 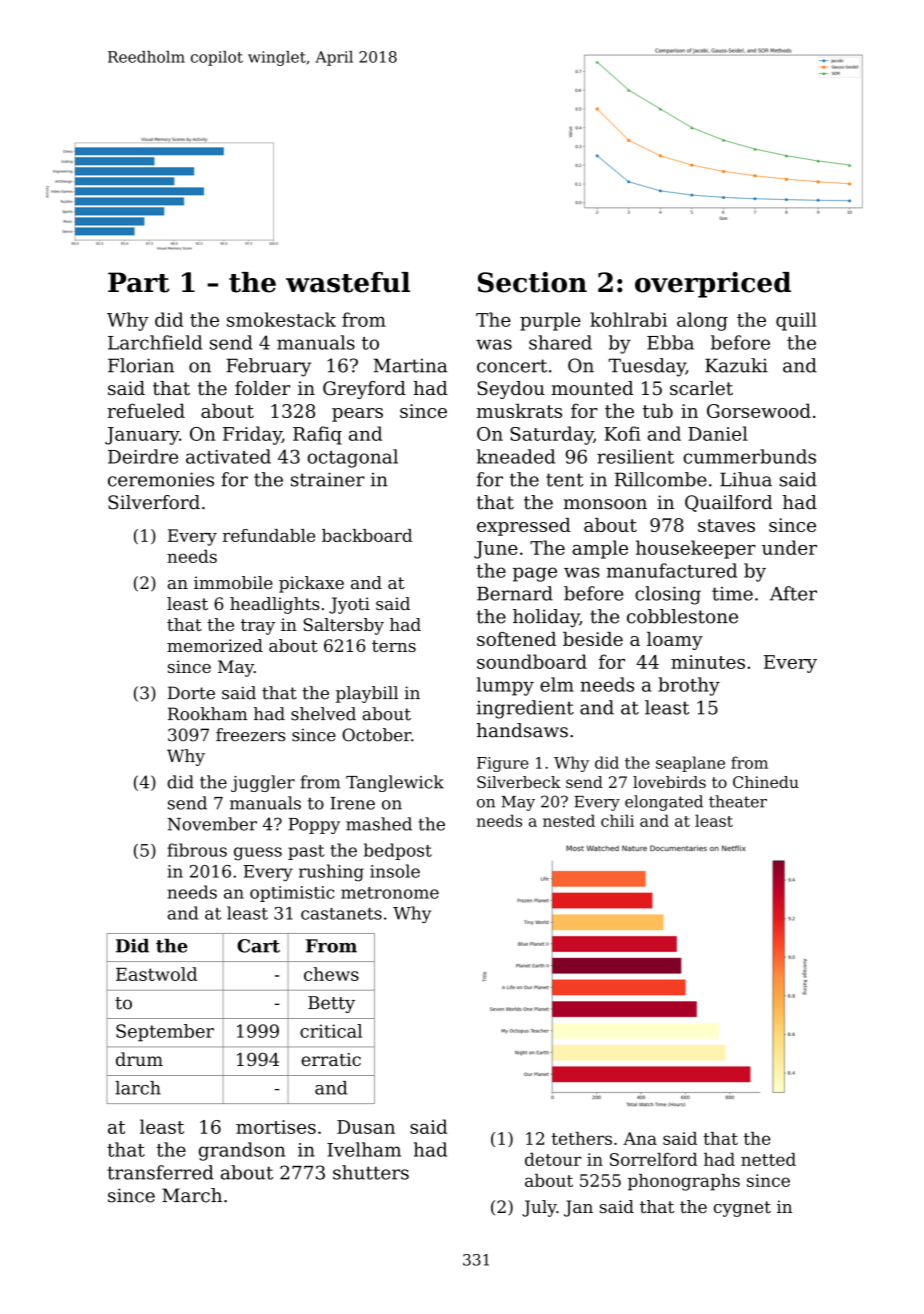 What do you see at coordinates (160, 1172) in the document?
I see `transferred` at bounding box center [160, 1172].
